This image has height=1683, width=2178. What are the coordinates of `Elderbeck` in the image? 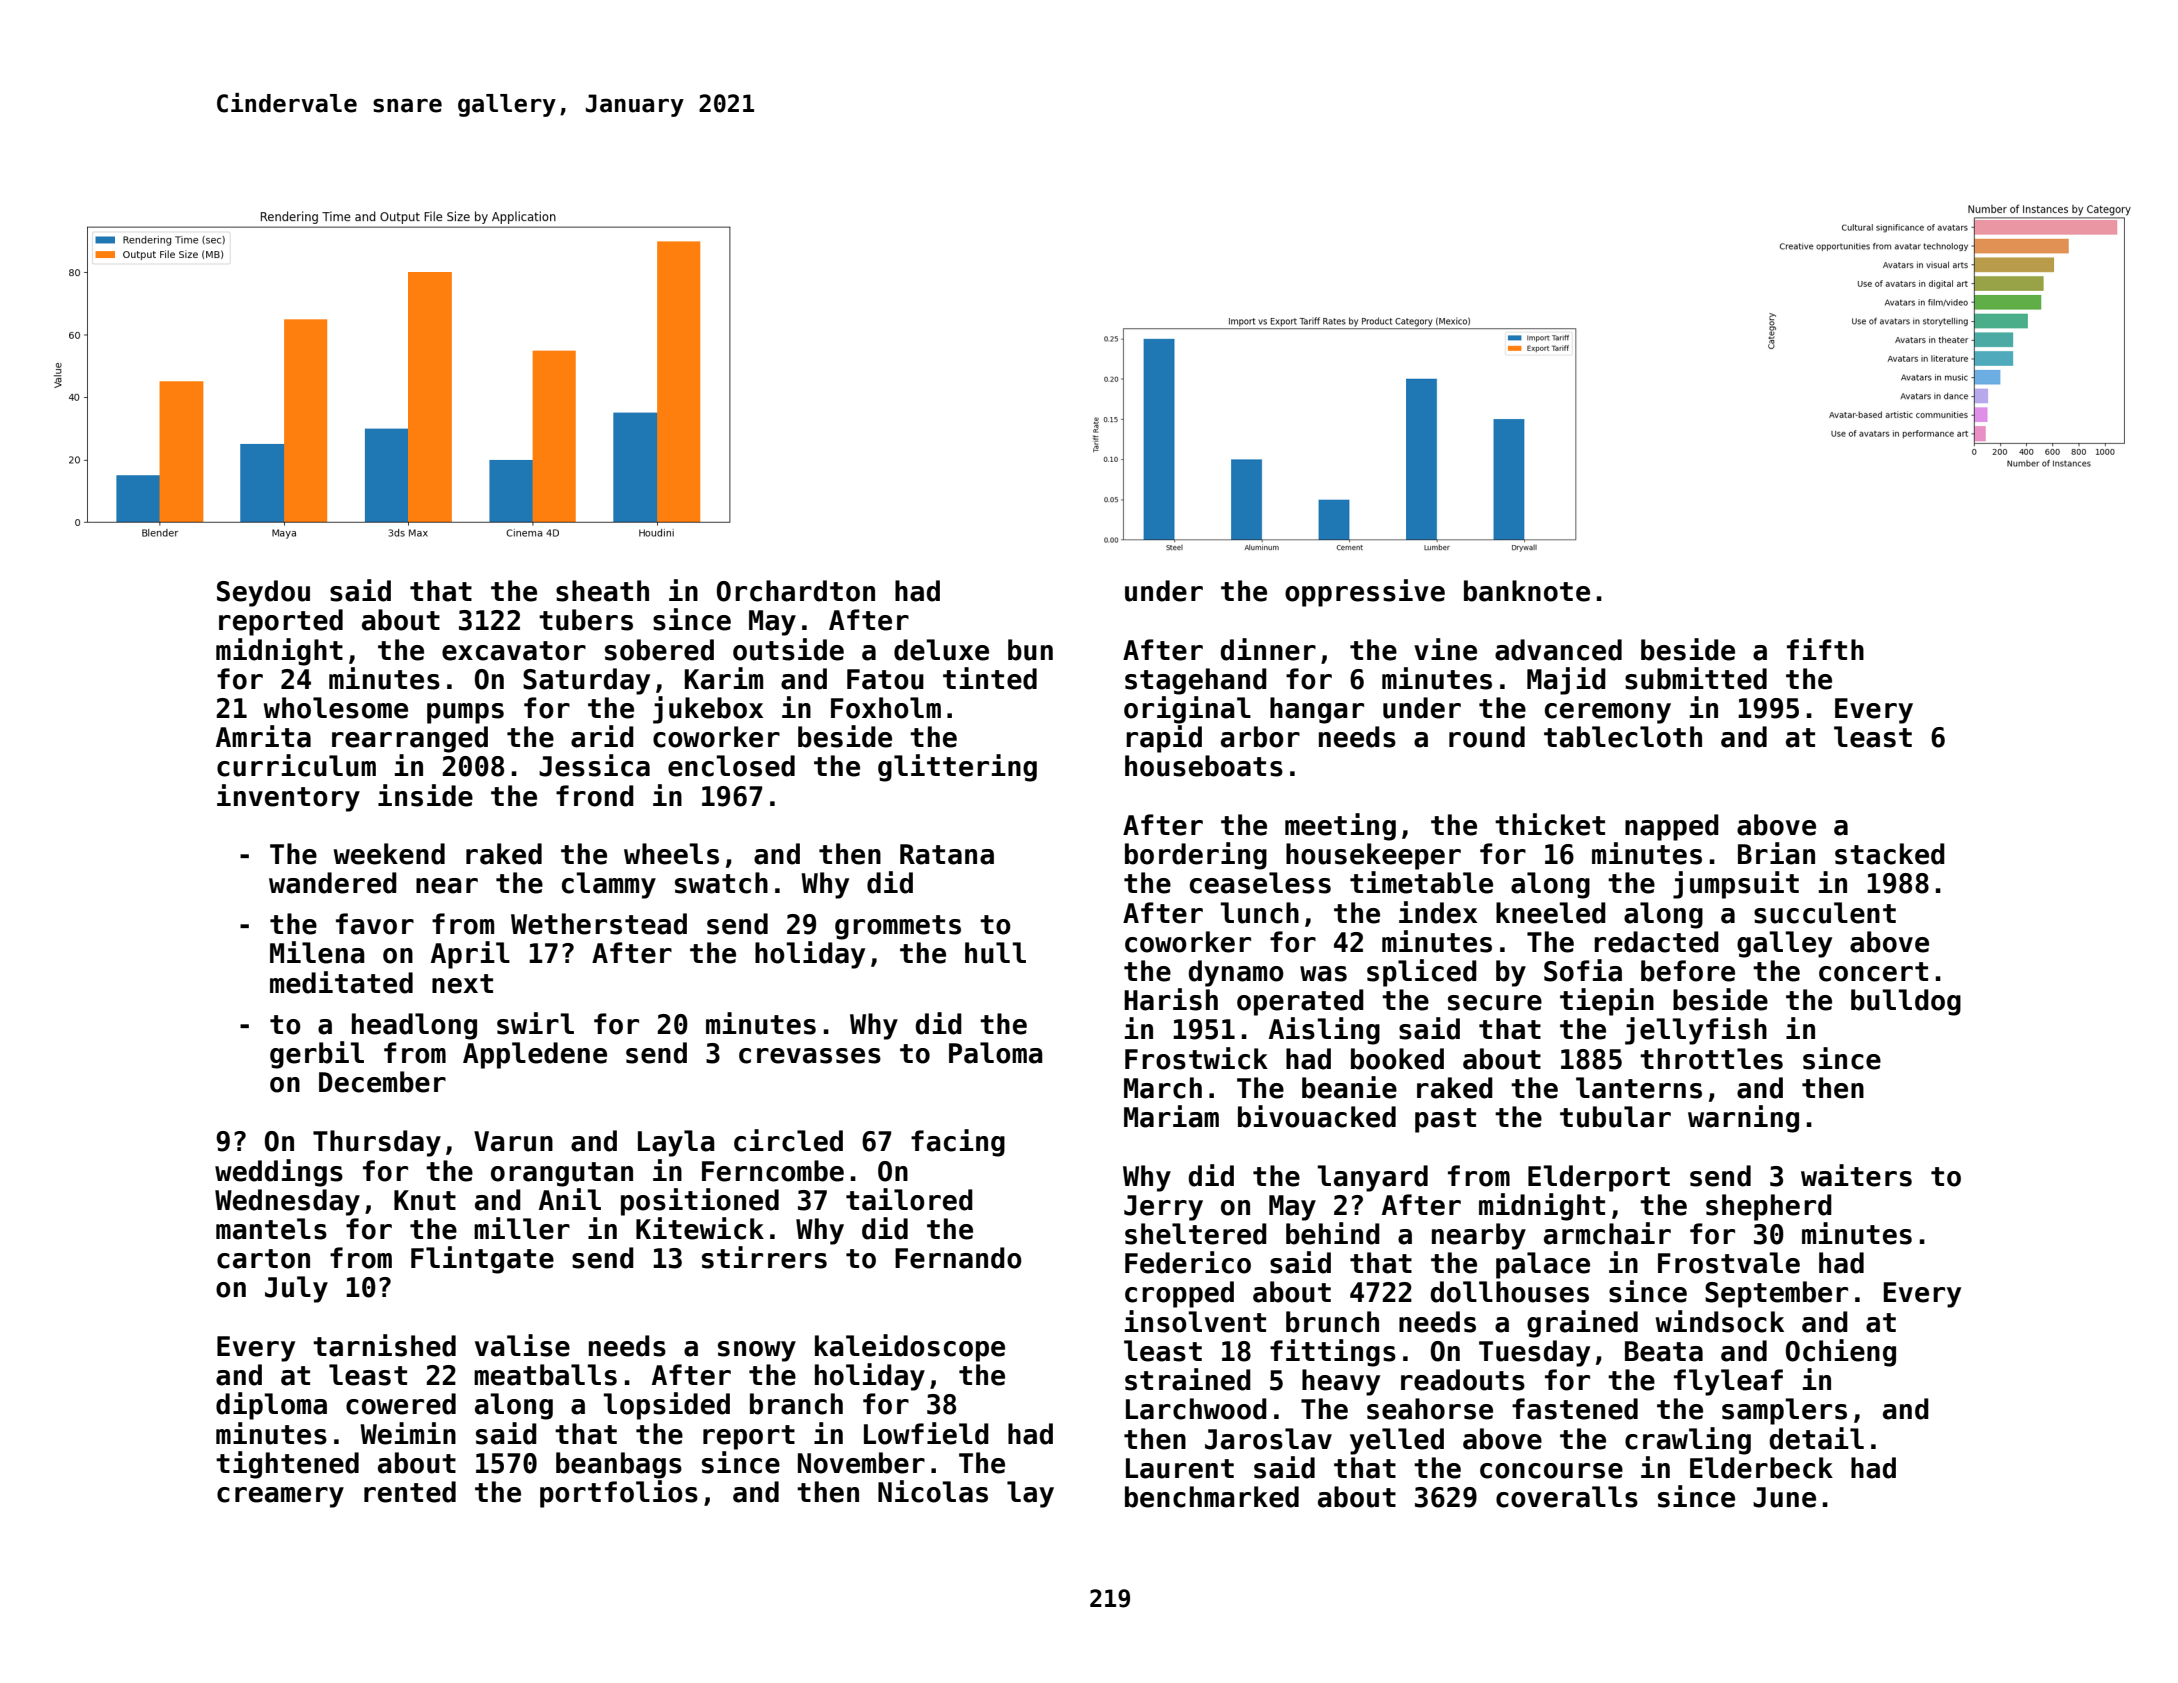 It's located at (1761, 1468).
